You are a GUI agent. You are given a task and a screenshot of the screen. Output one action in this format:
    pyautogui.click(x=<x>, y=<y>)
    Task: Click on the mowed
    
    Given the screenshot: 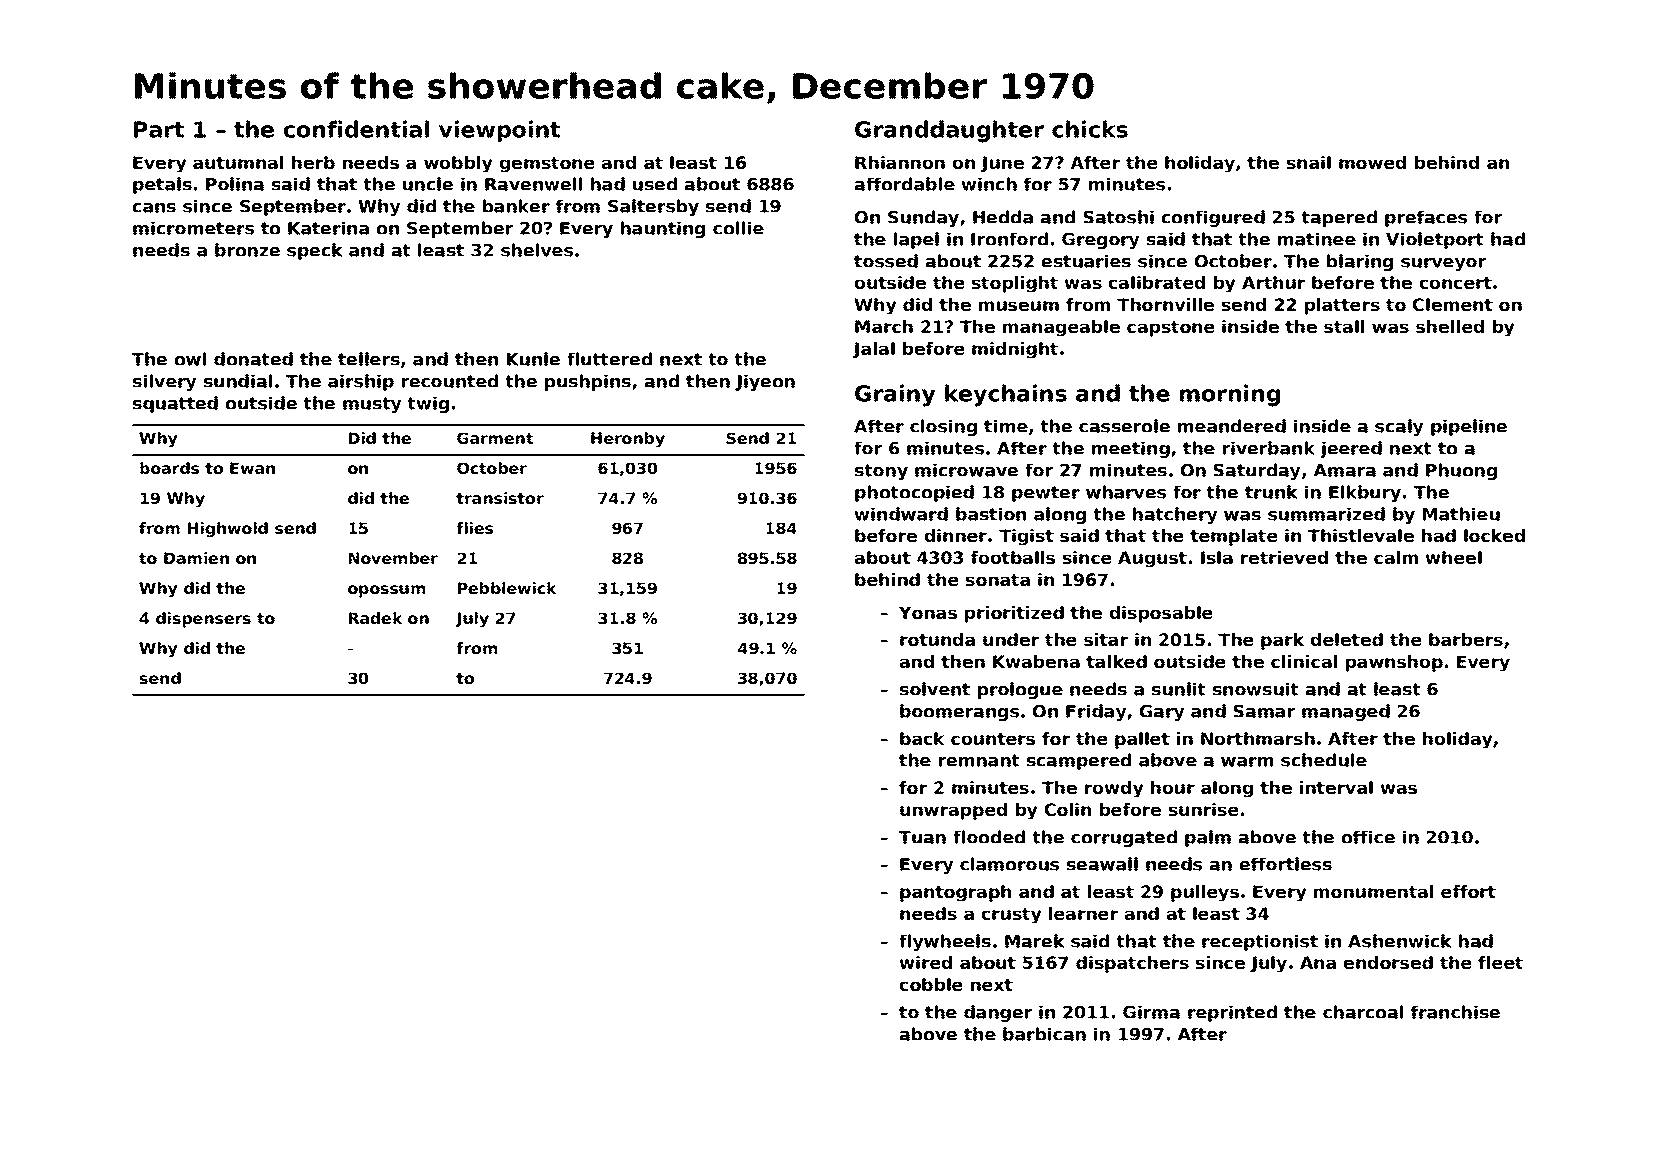 What is the action you would take?
    pyautogui.click(x=1372, y=162)
